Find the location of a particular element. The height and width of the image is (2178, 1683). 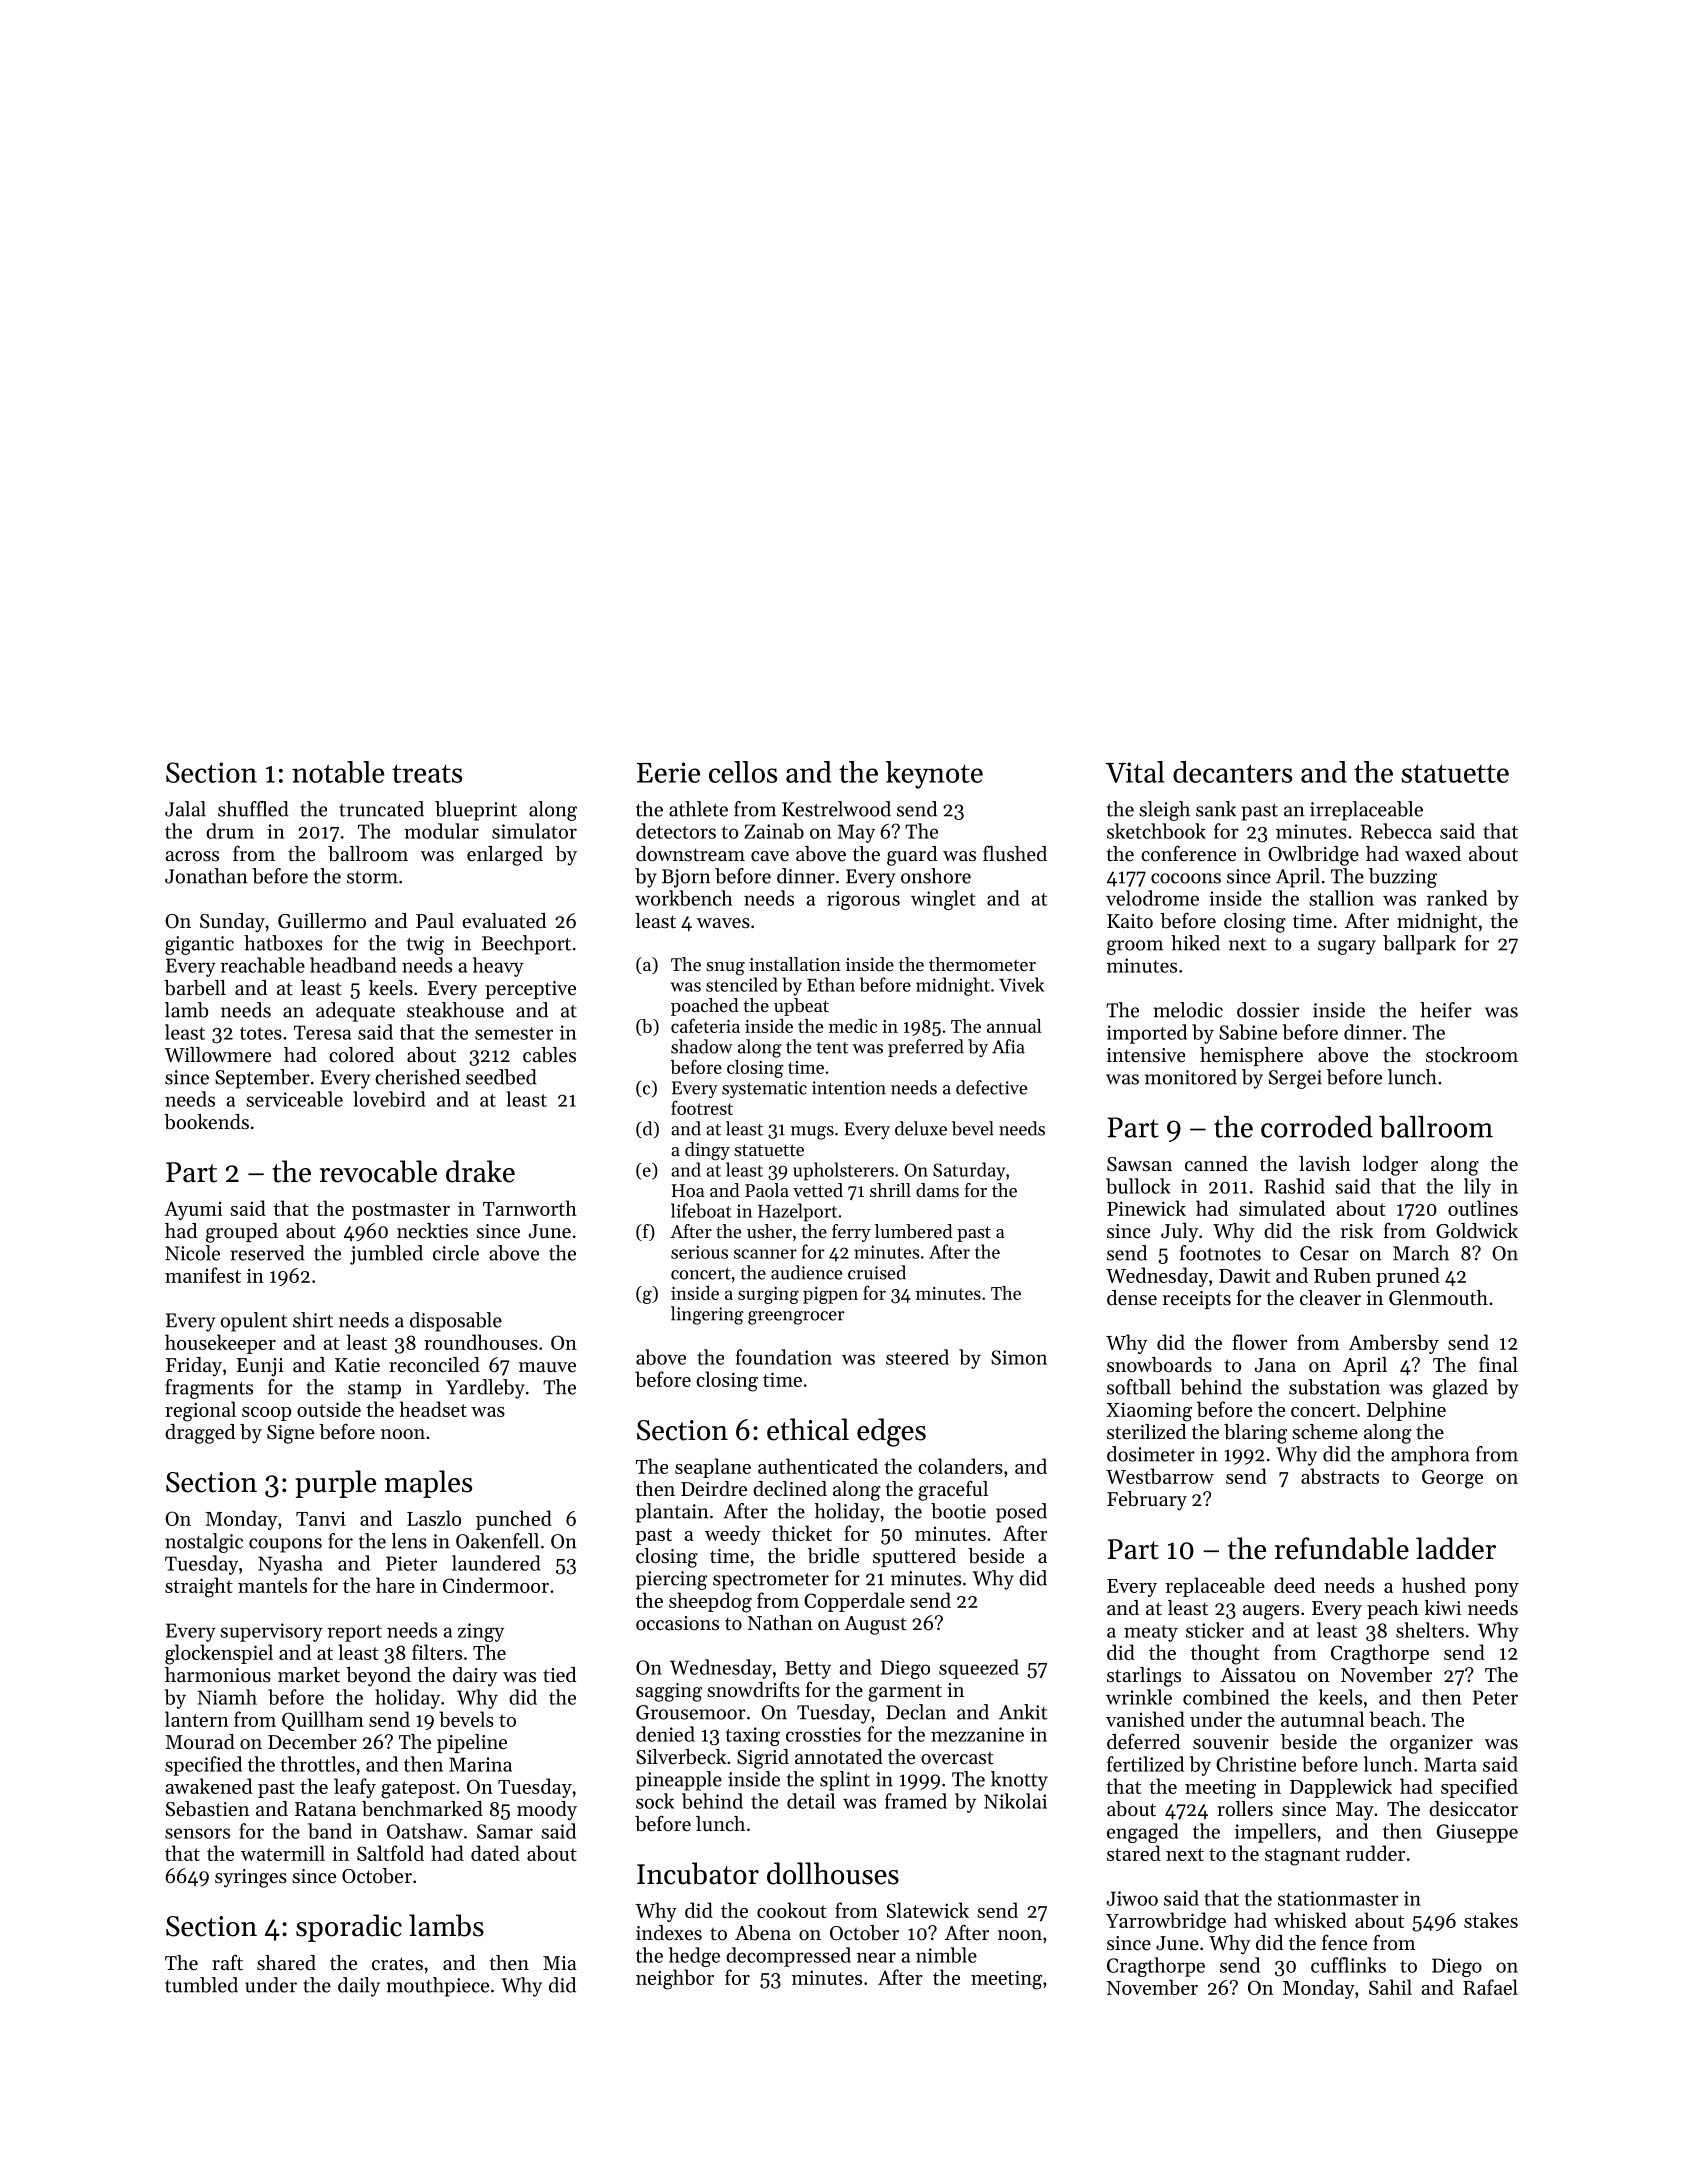

raft is located at coordinates (227, 1962).
